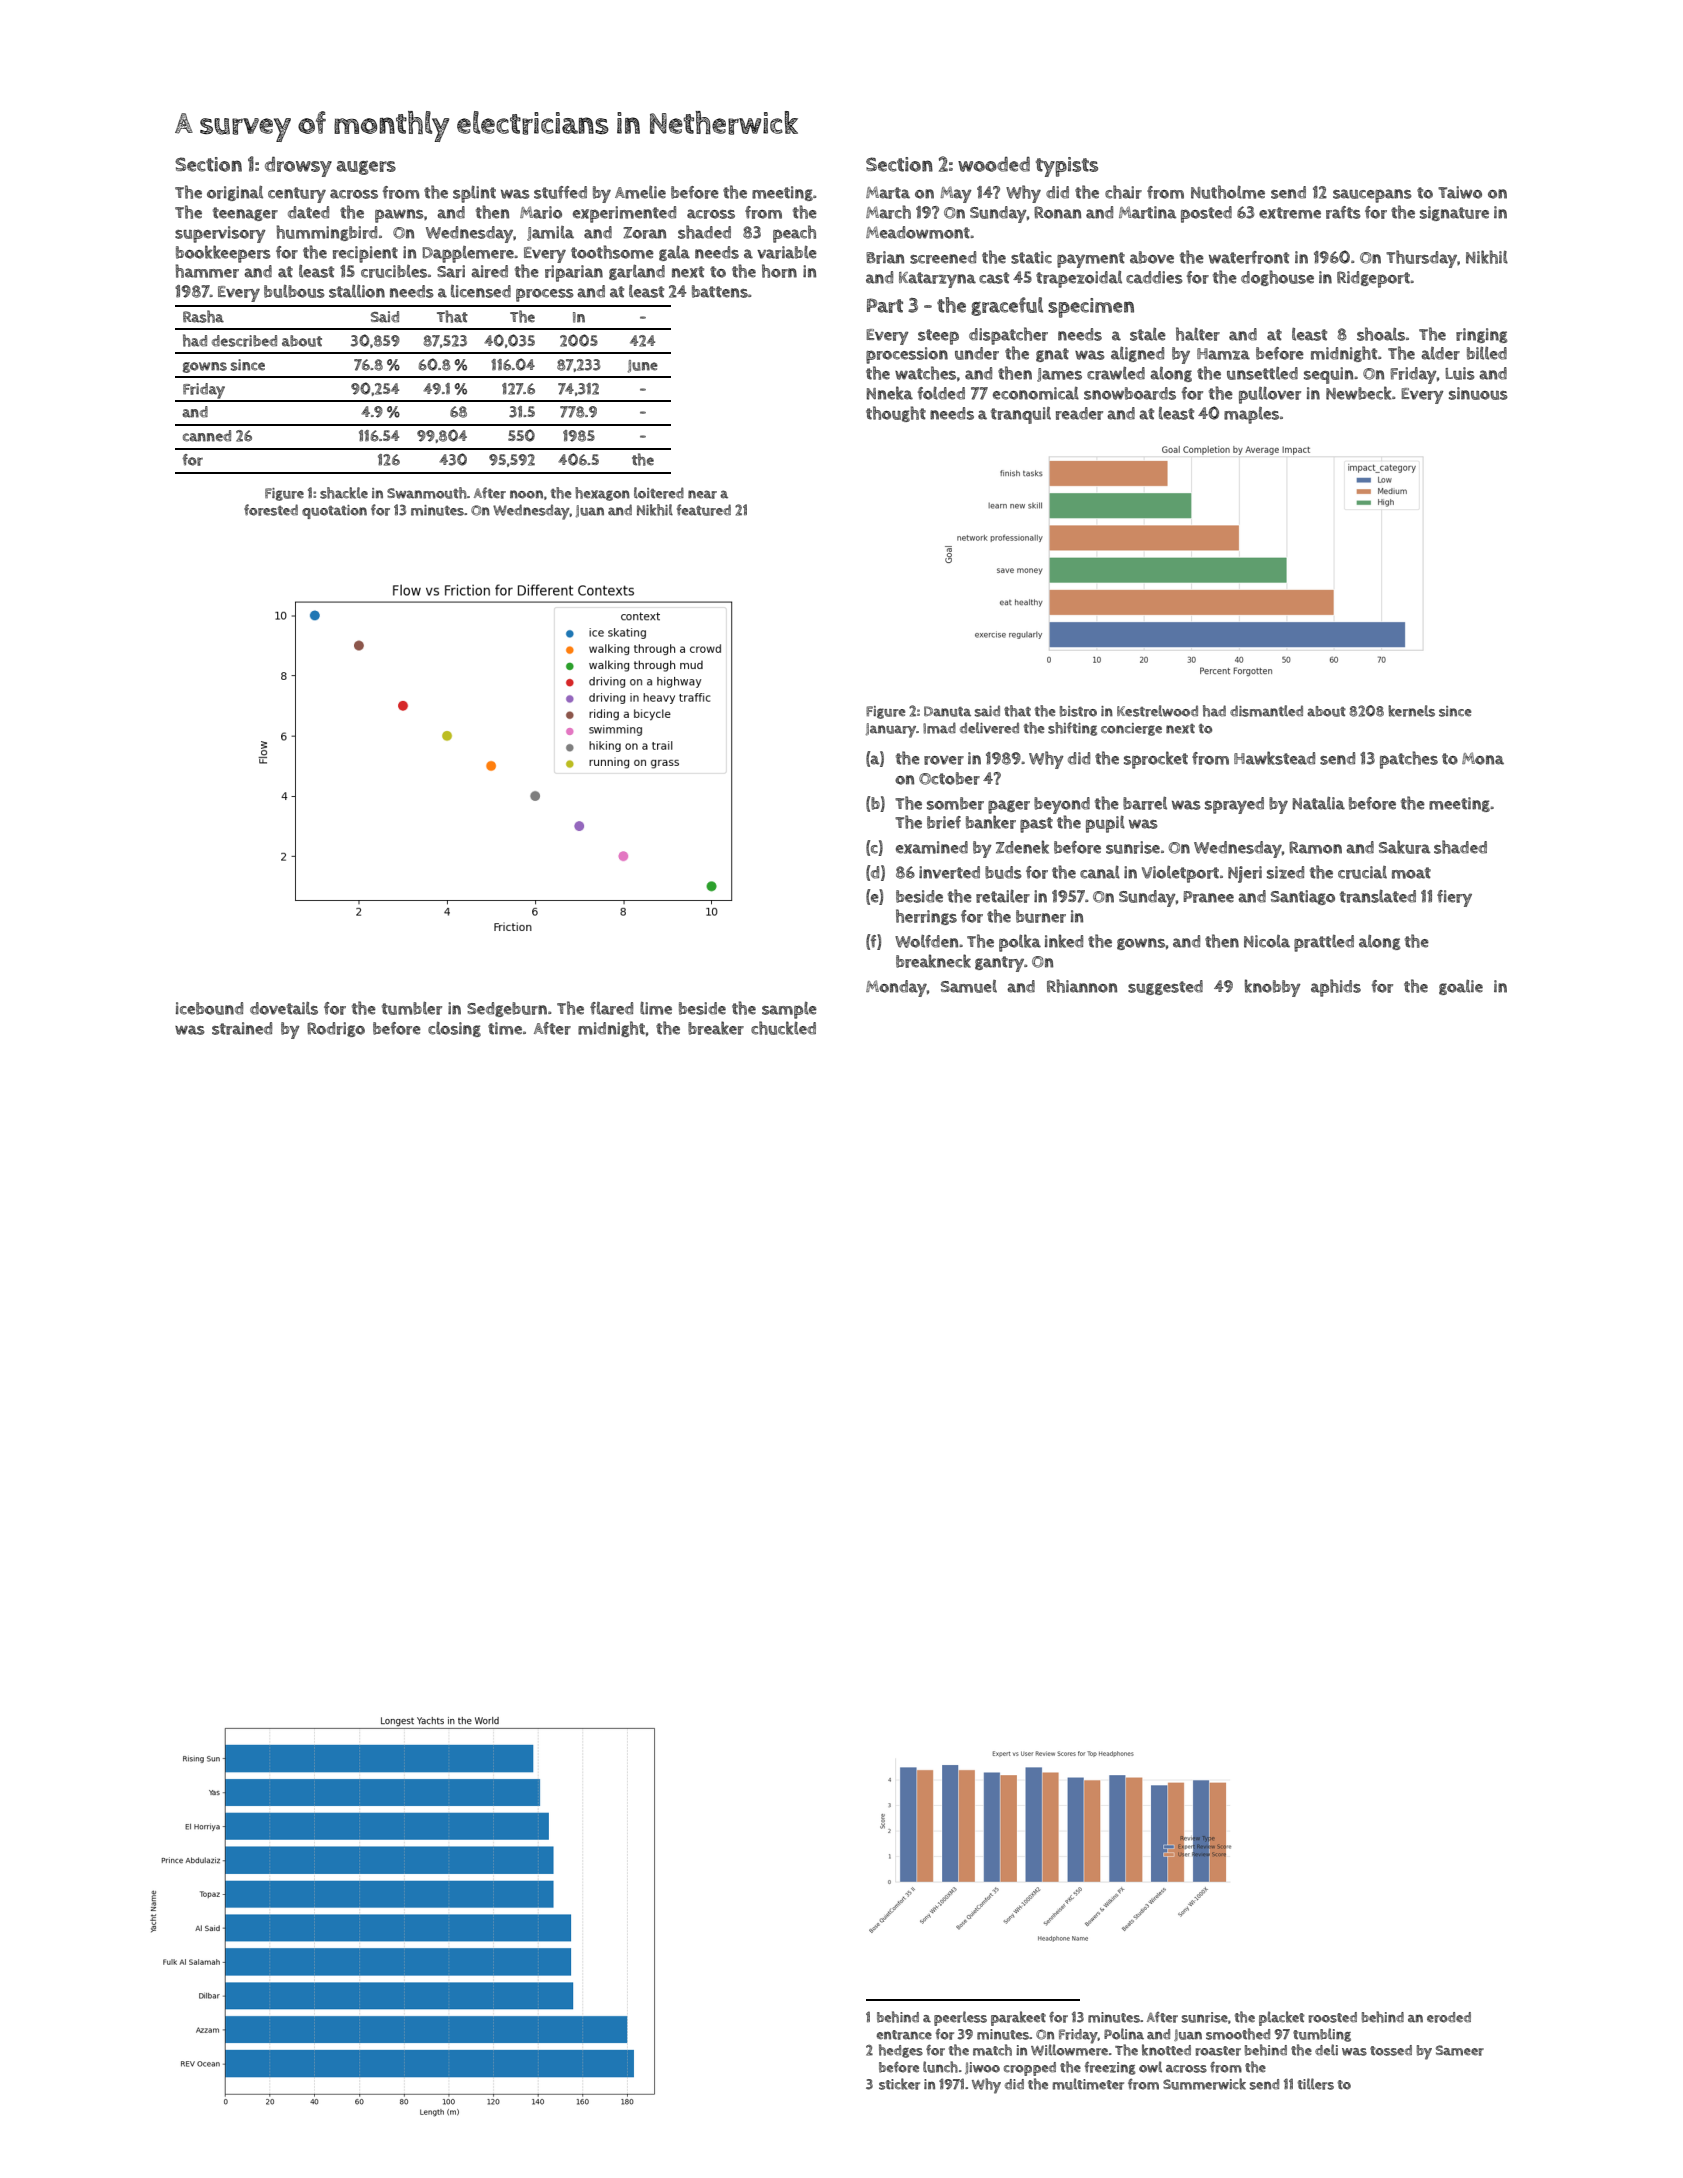 The image size is (1683, 2178). What do you see at coordinates (526, 494) in the screenshot?
I see `noon` at bounding box center [526, 494].
